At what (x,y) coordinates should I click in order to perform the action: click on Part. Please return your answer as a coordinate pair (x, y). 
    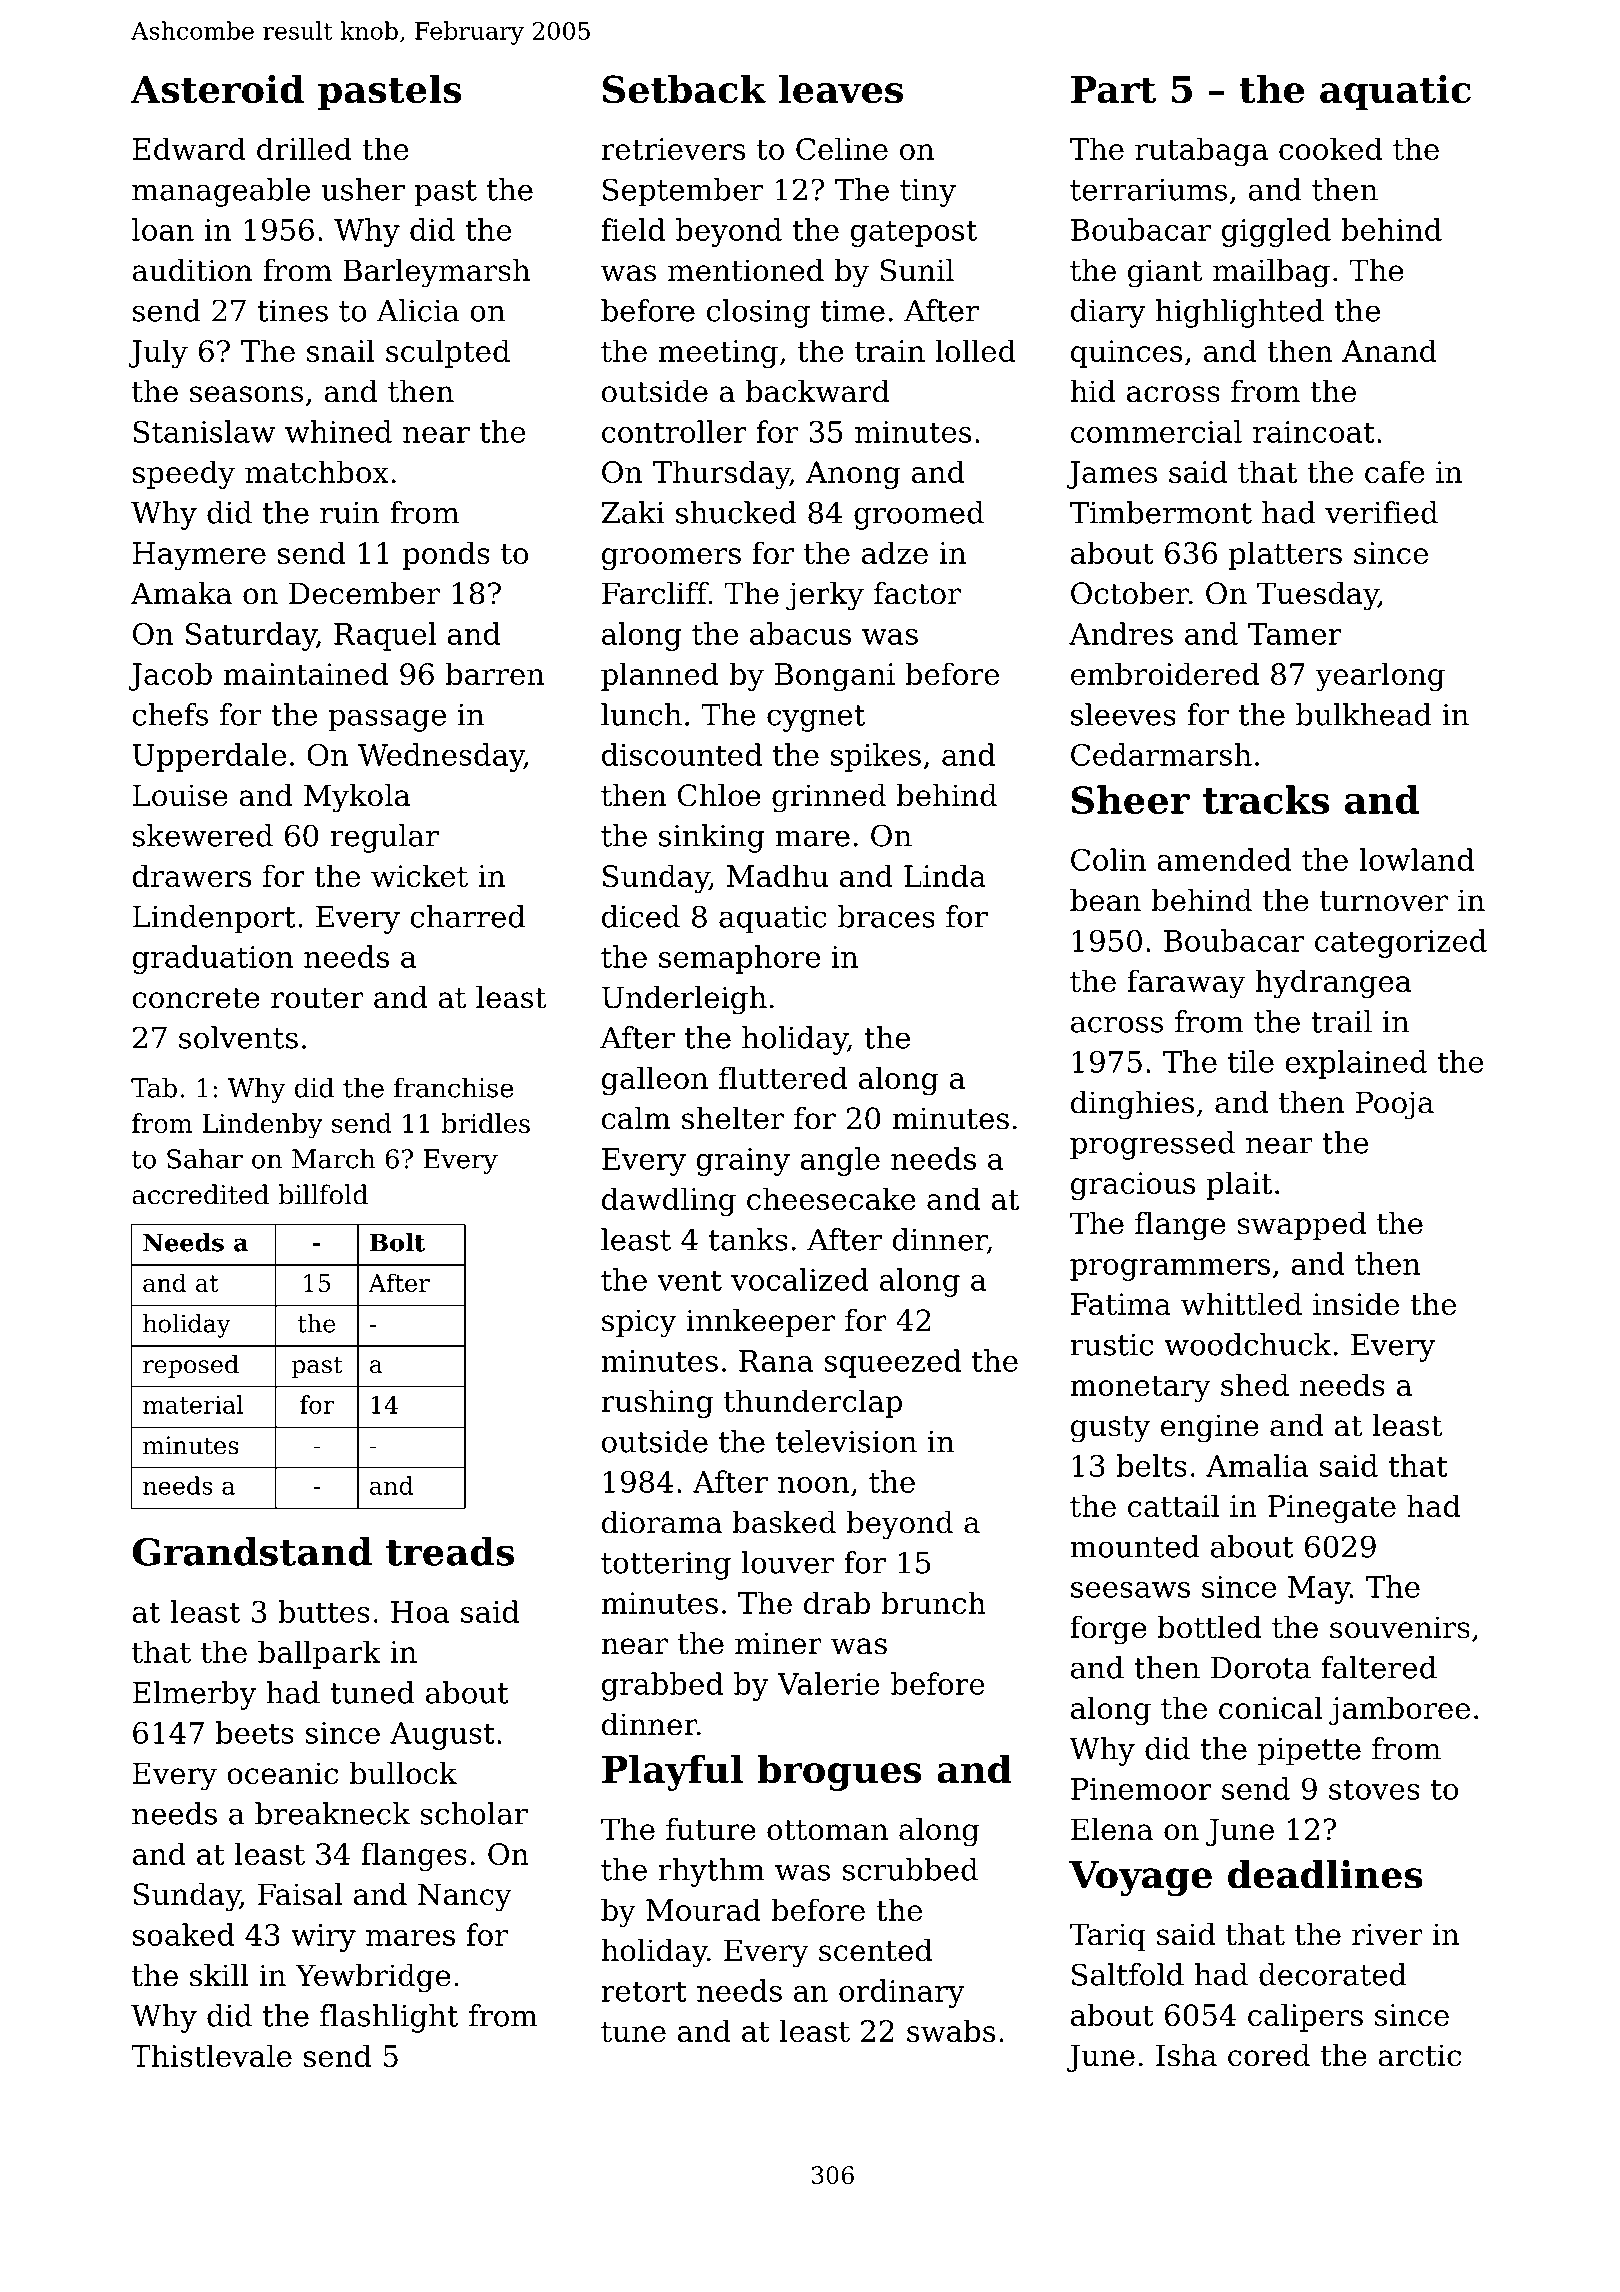
    Looking at the image, I should click on (1113, 90).
